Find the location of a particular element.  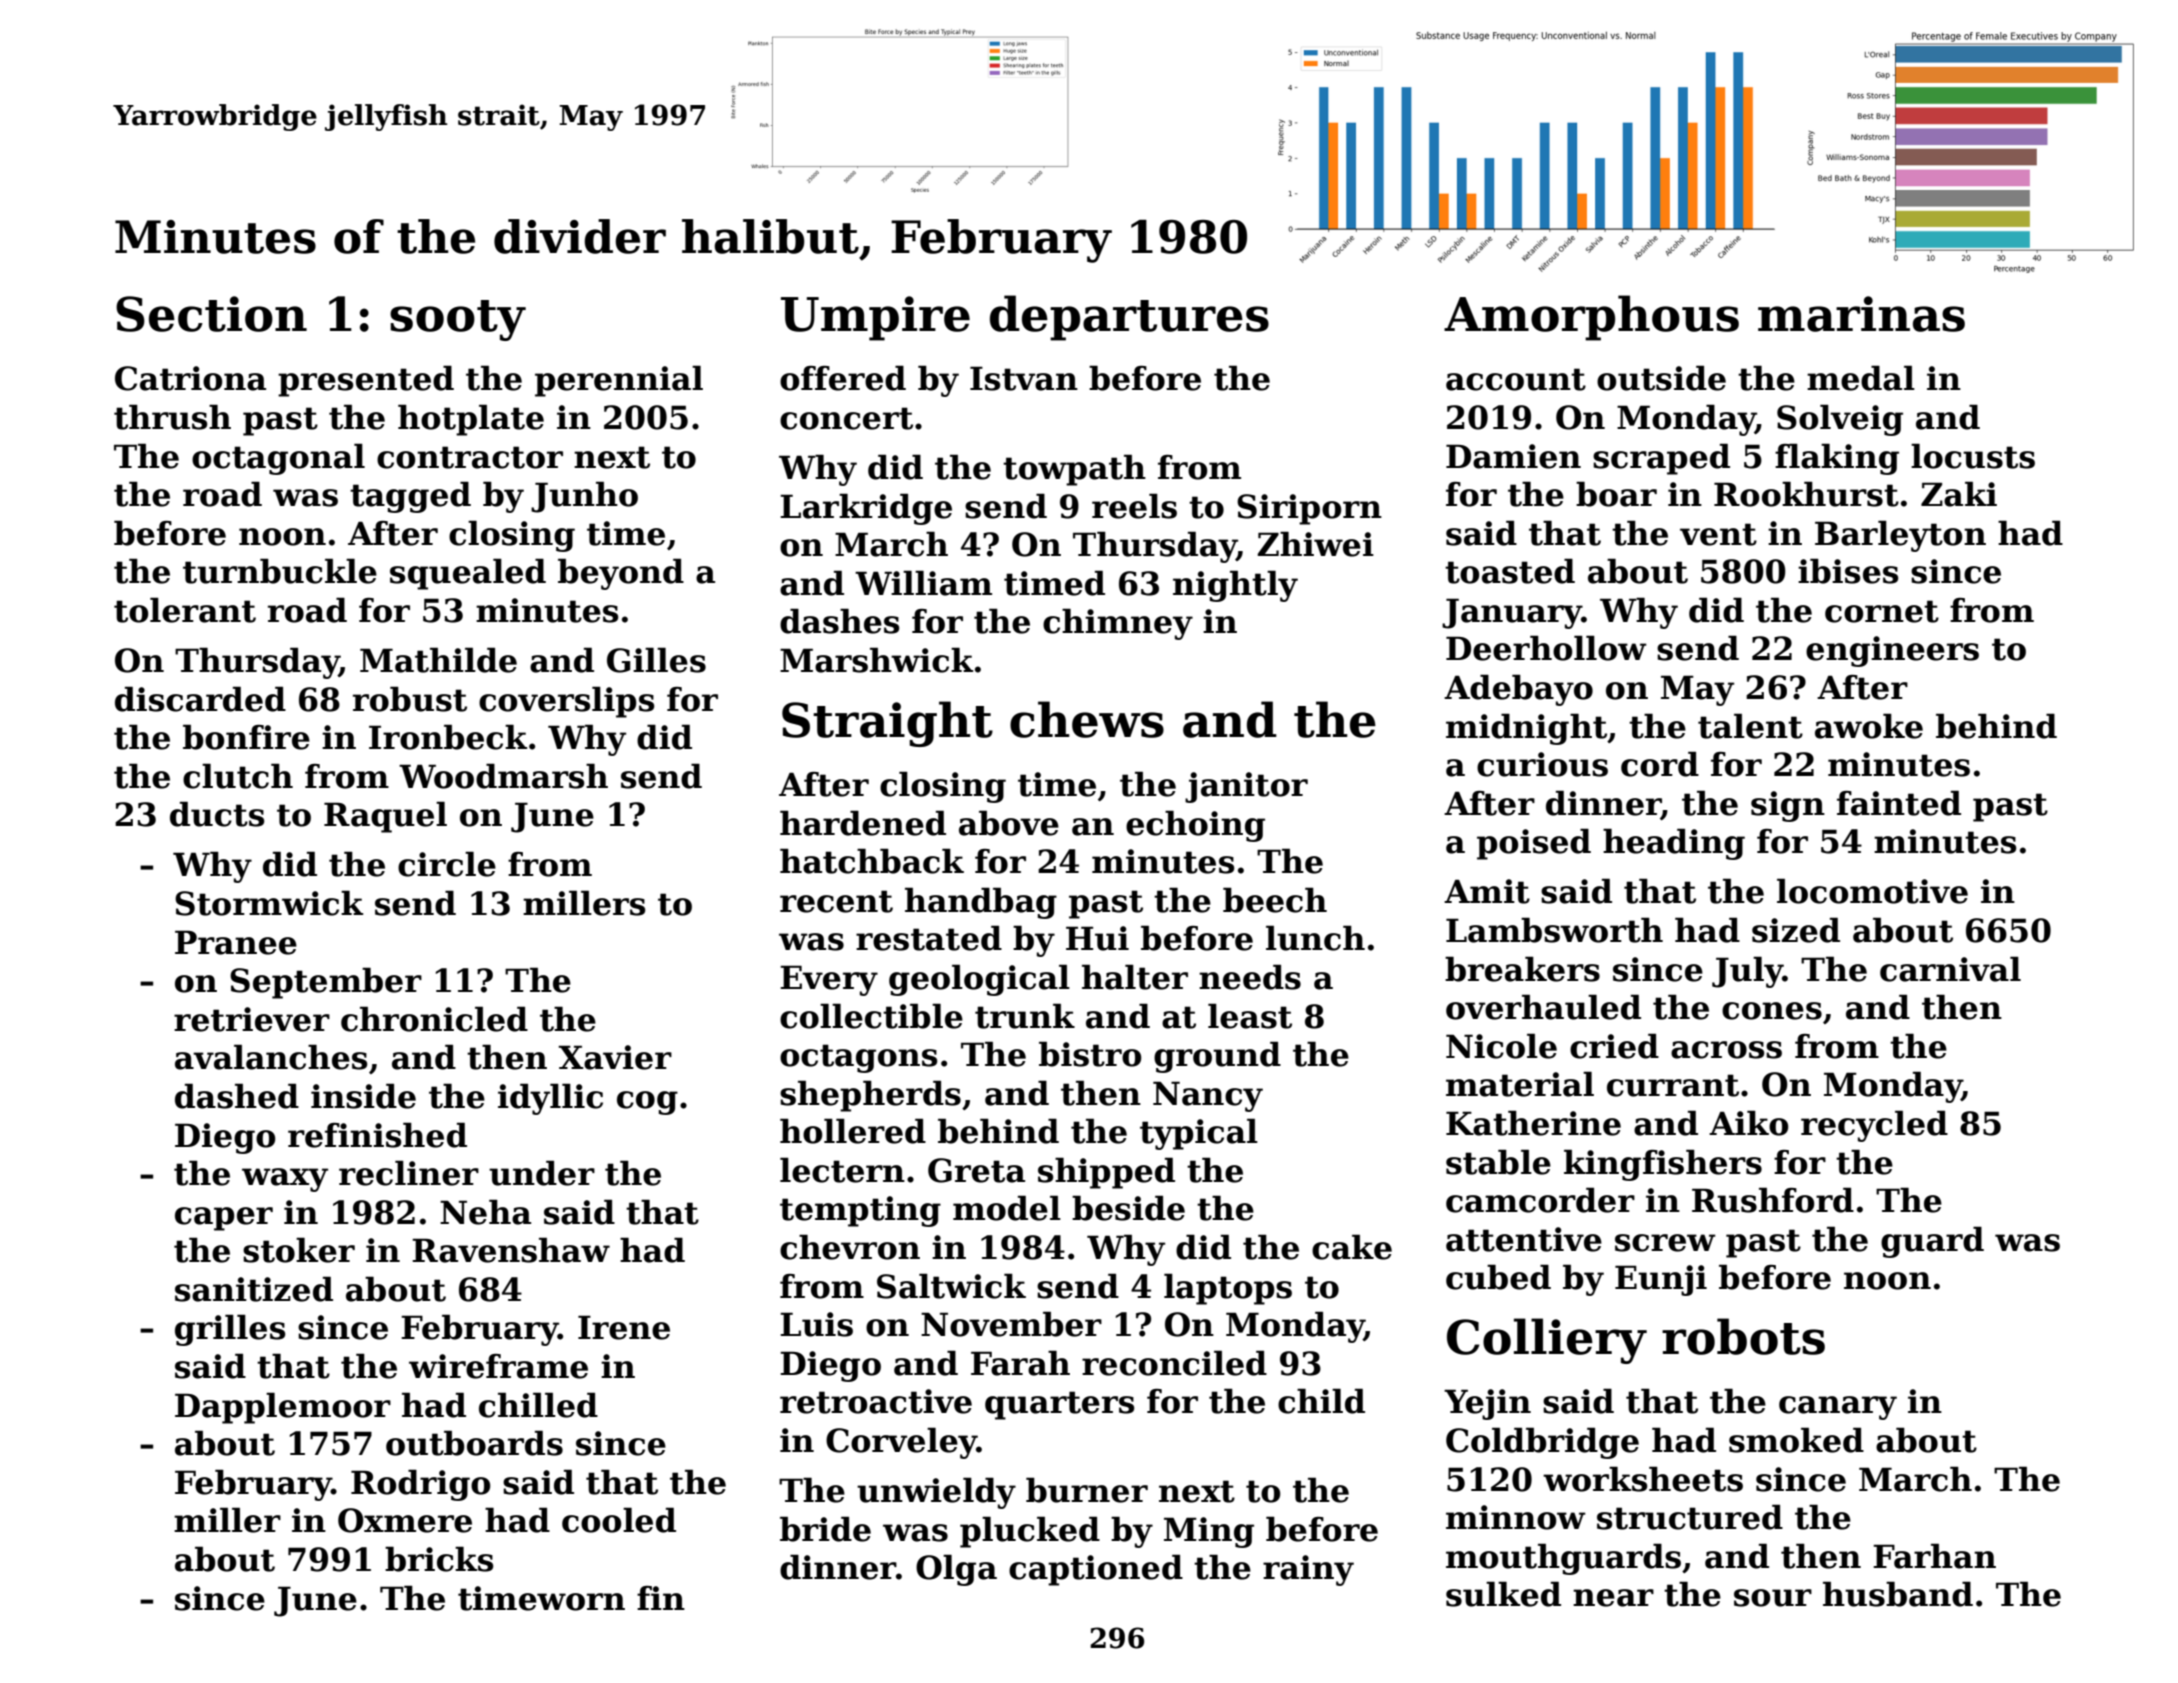

material is located at coordinates (1520, 1084).
